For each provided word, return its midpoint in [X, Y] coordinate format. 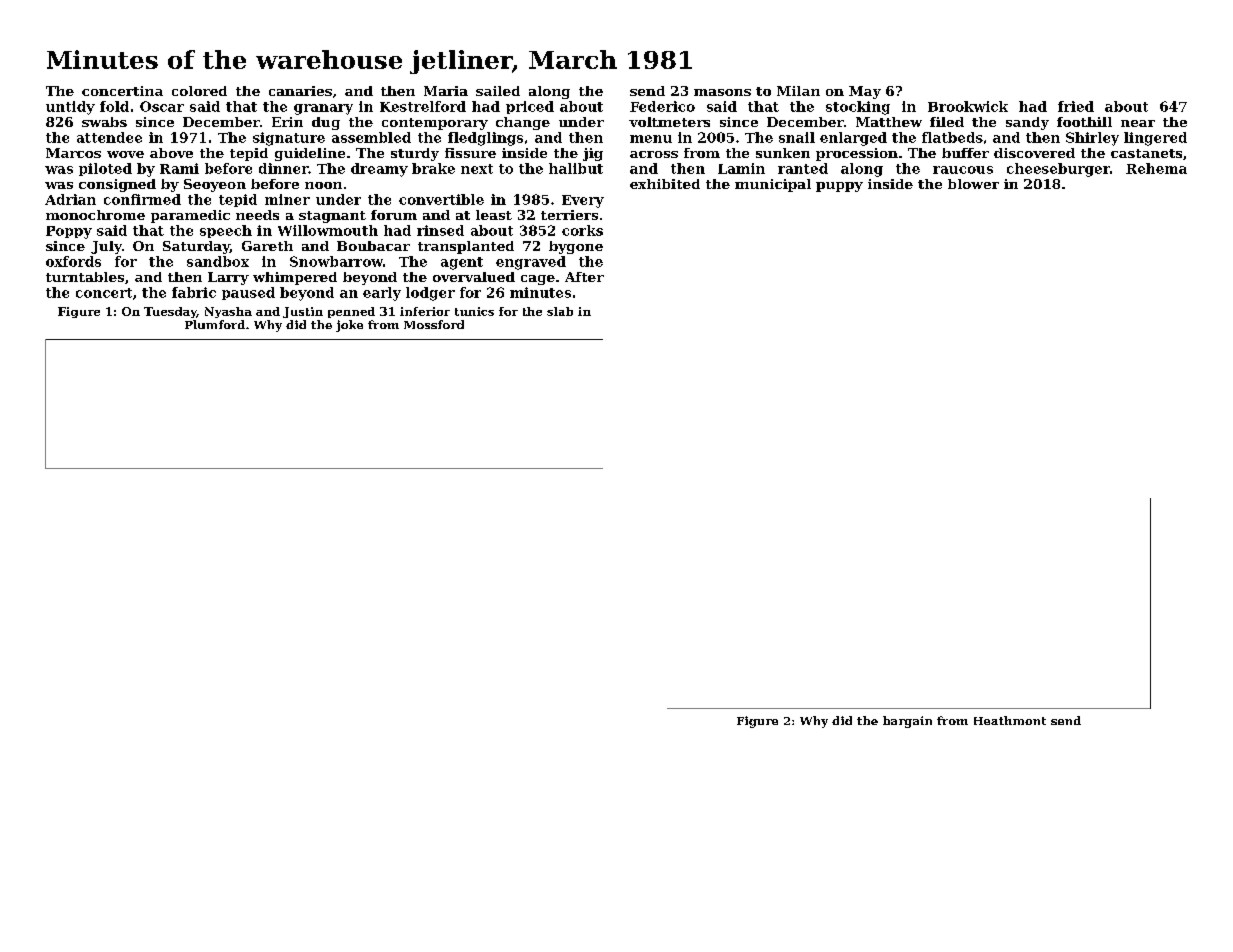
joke [349, 326]
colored [199, 91]
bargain [907, 722]
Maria [446, 91]
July [106, 247]
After [584, 277]
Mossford [434, 324]
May [865, 92]
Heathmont [1010, 720]
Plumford [215, 324]
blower [973, 184]
